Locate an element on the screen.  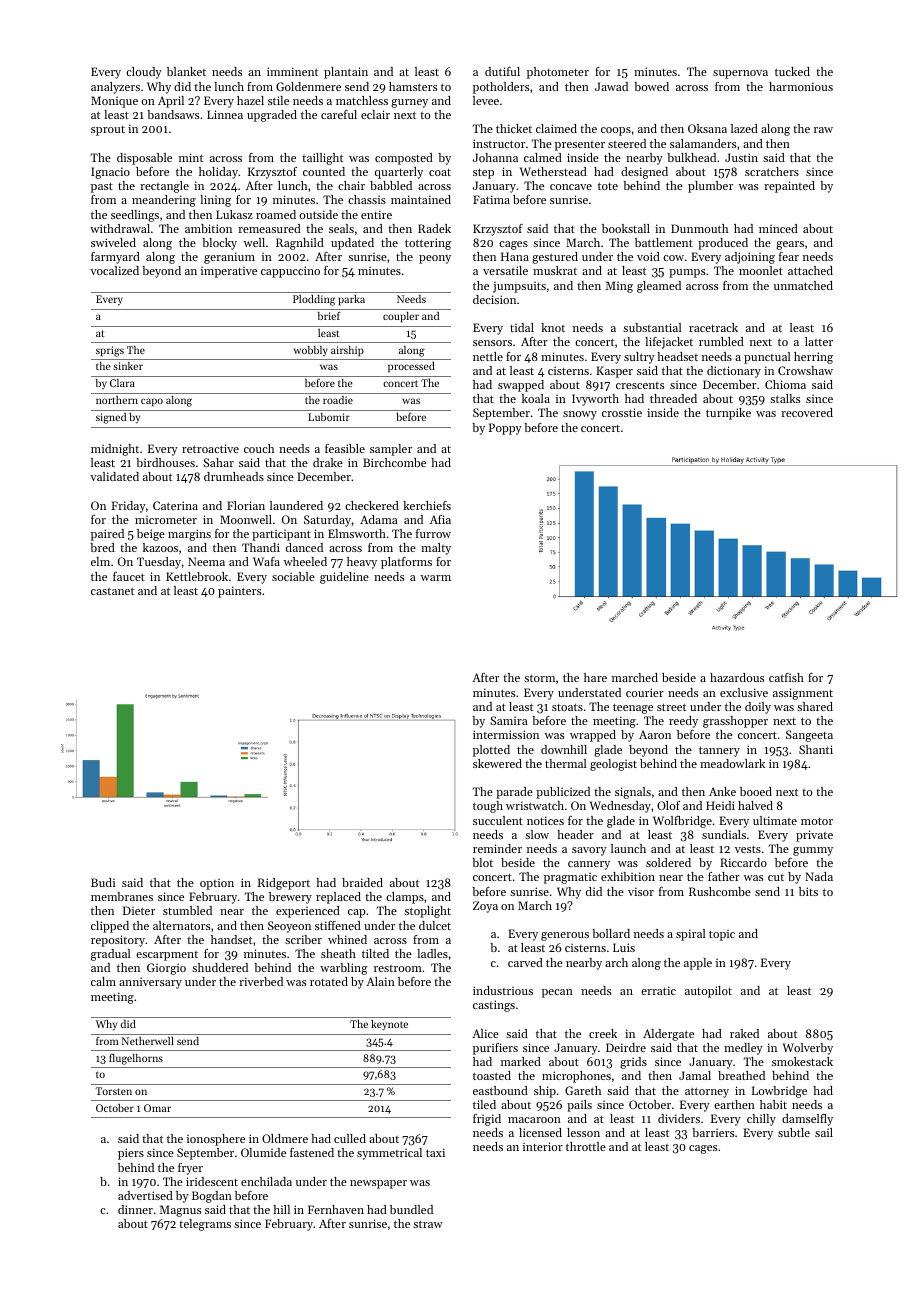
enchilada is located at coordinates (266, 1181).
